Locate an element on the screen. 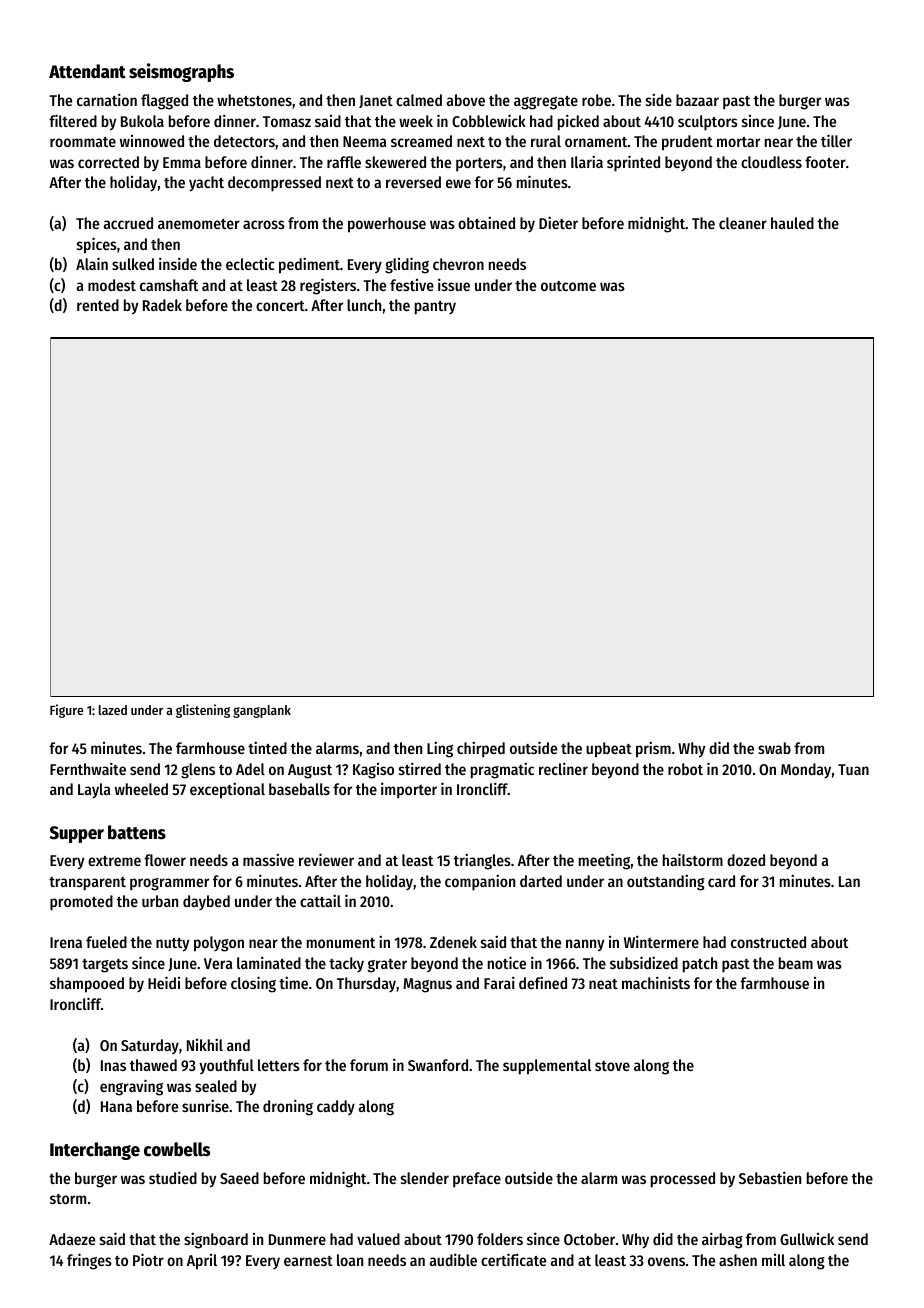 This screenshot has height=1308, width=924. pantry is located at coordinates (435, 308).
